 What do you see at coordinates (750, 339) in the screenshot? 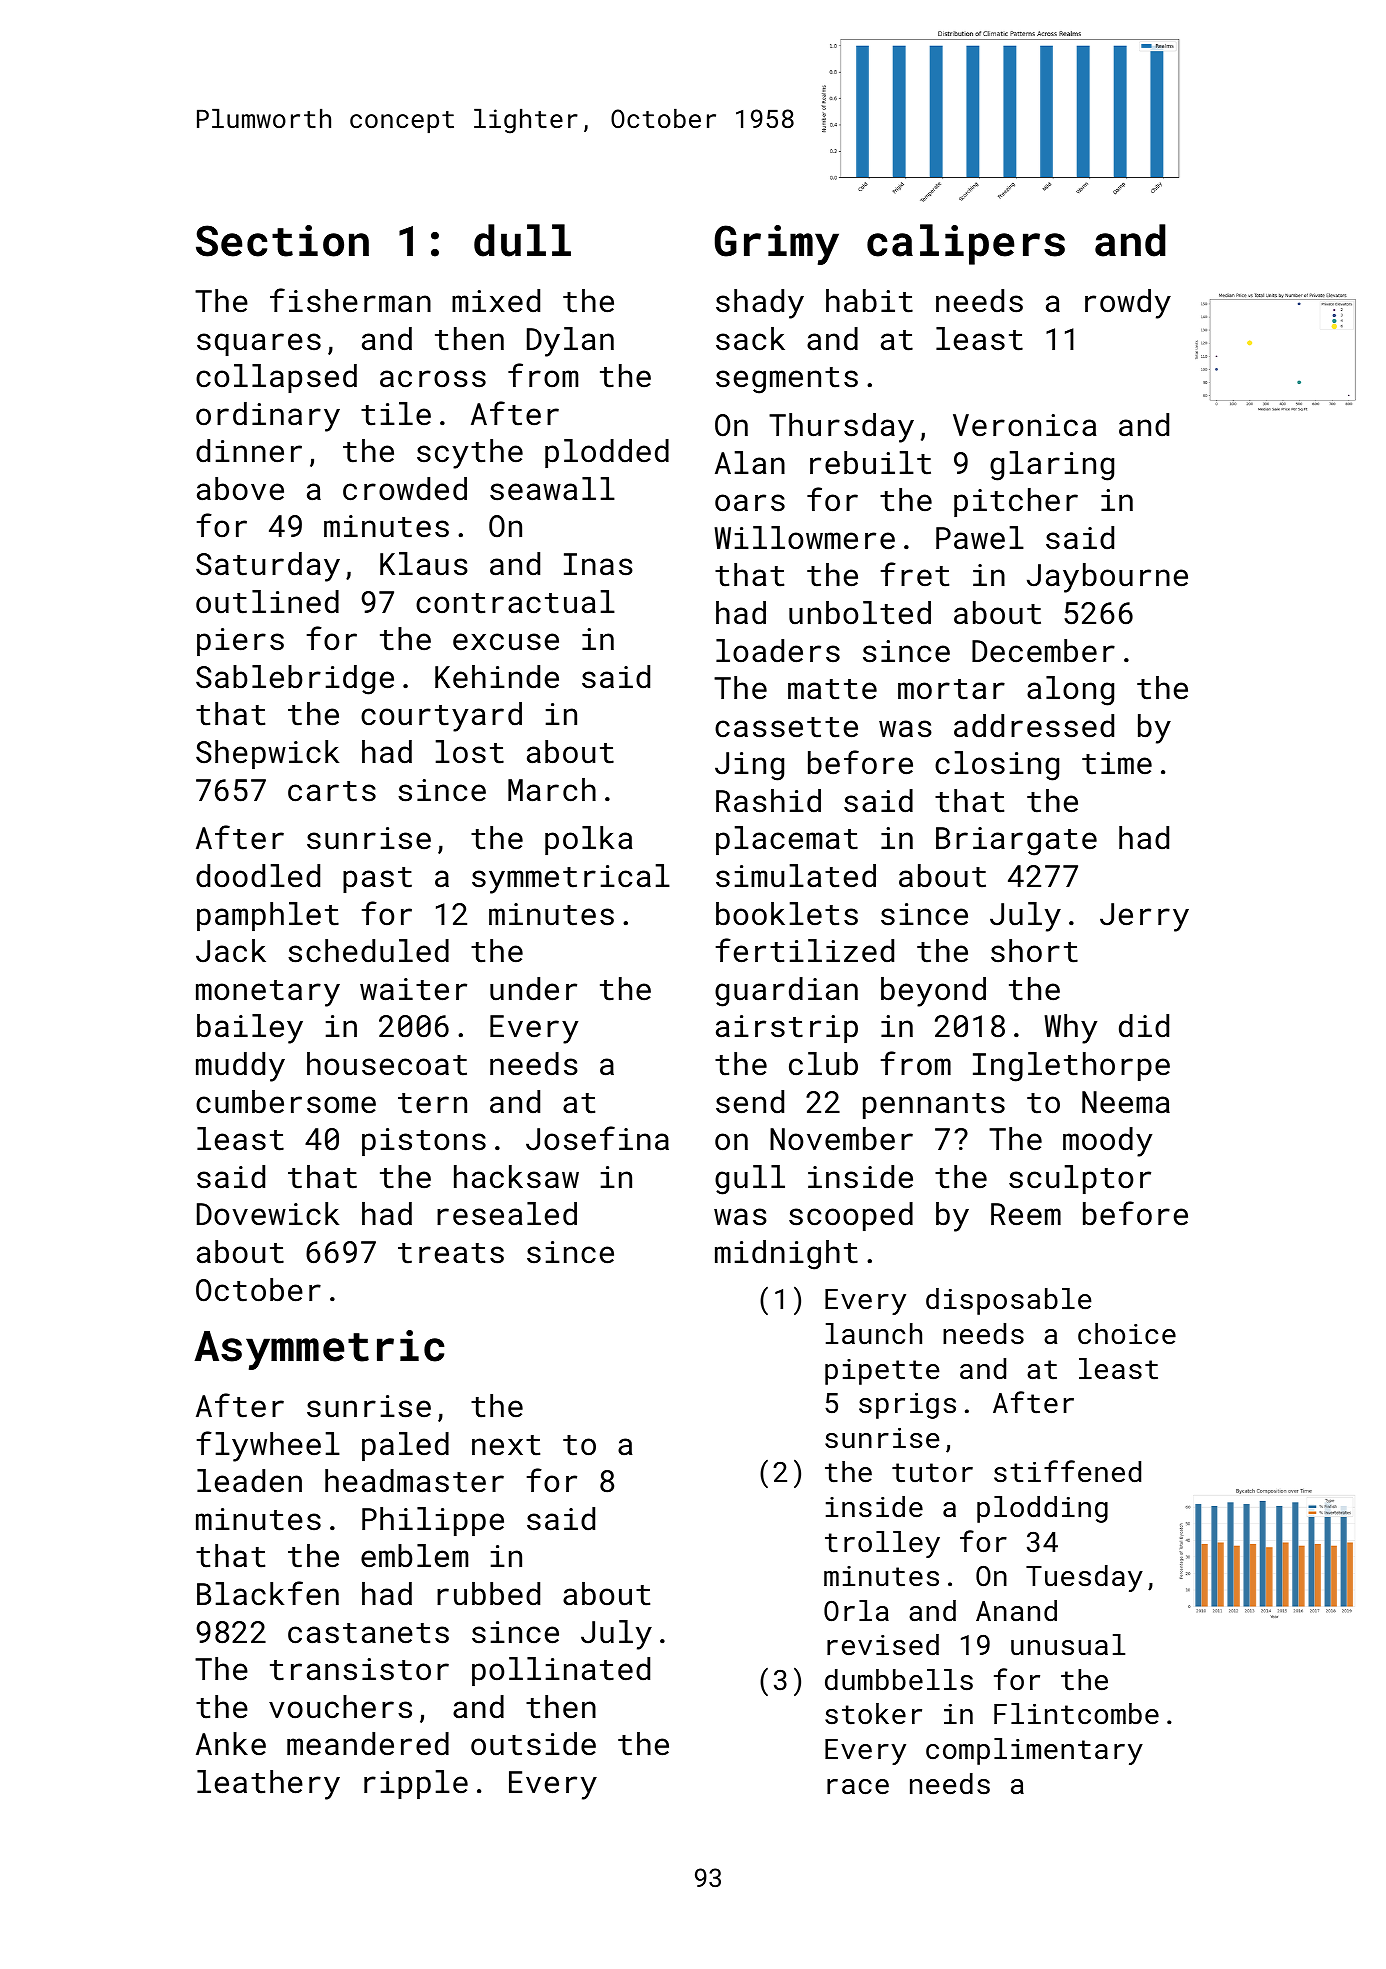
I see `sack` at bounding box center [750, 339].
